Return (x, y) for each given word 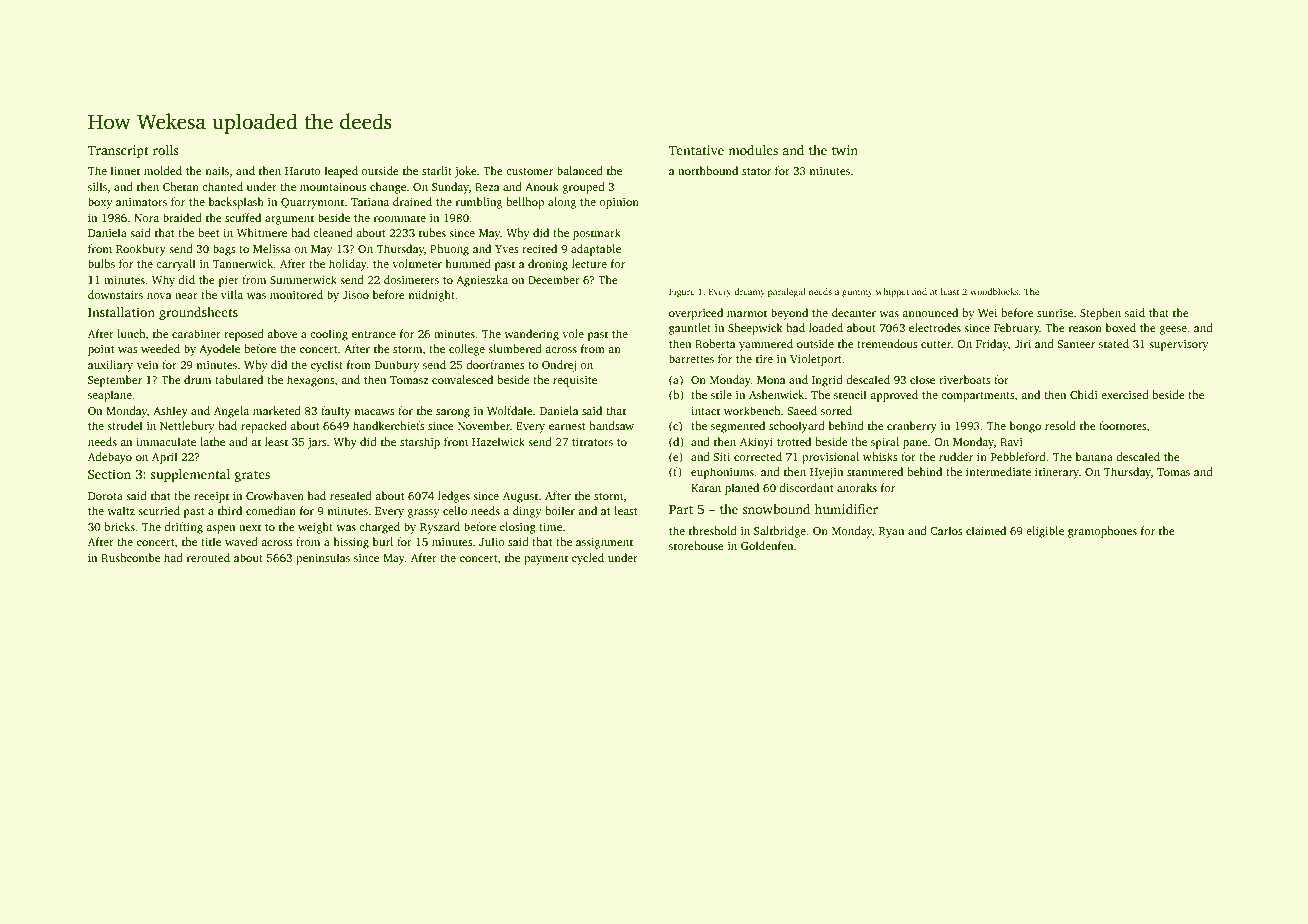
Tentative (696, 150)
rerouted (208, 557)
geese (1173, 330)
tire (764, 359)
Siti (721, 456)
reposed (244, 335)
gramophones (1102, 532)
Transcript (118, 151)
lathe (212, 441)
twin (845, 150)
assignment (604, 543)
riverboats (965, 379)
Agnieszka (482, 281)
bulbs (101, 263)
